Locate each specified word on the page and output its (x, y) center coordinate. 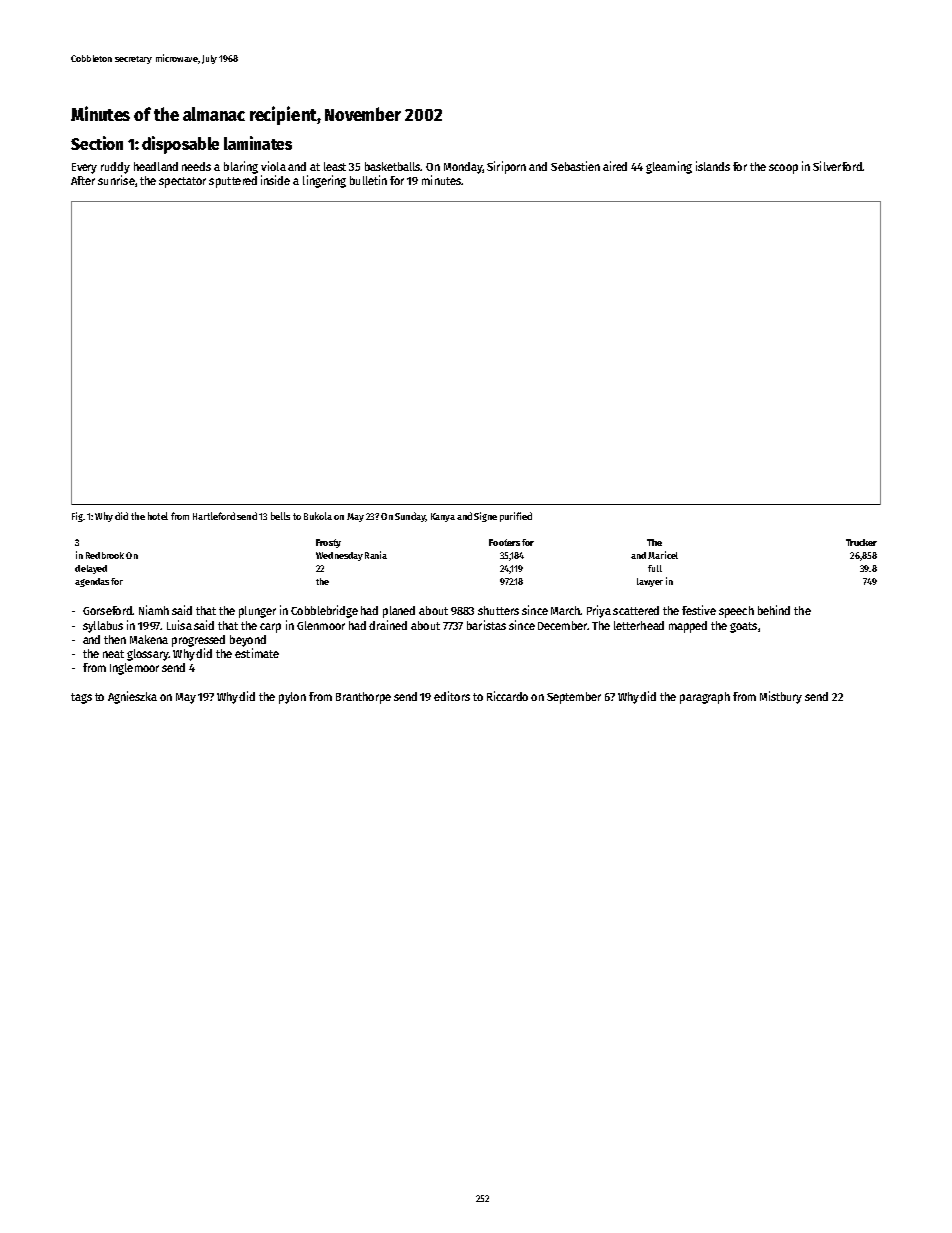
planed (399, 612)
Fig (77, 517)
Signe (485, 517)
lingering (324, 181)
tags (81, 698)
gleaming (669, 167)
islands (713, 166)
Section (97, 143)
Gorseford (107, 610)
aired (615, 166)
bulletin (368, 180)
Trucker (861, 542)
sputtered (233, 182)
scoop (783, 169)
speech (736, 612)
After (83, 180)
